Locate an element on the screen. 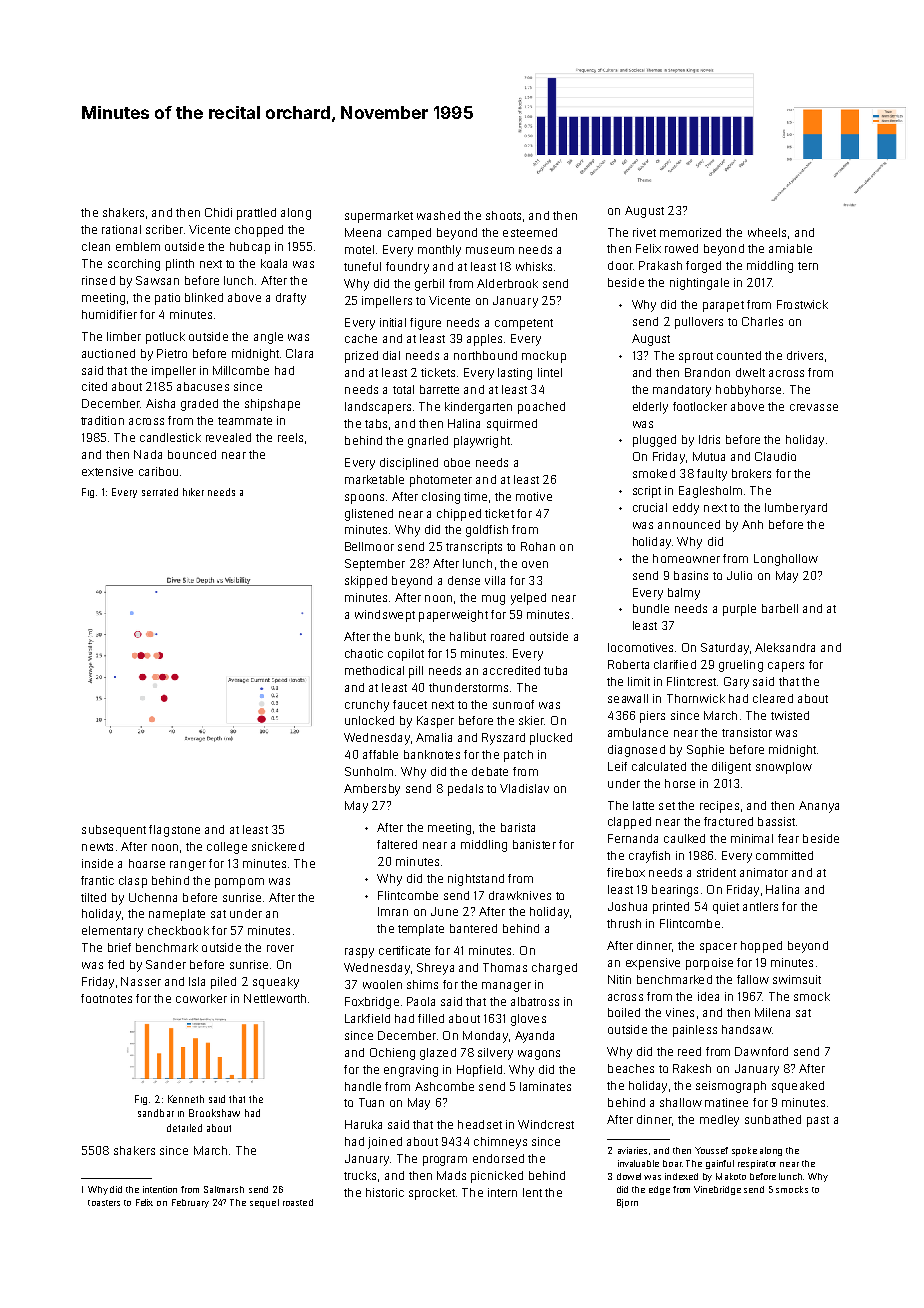  Saltmarsh is located at coordinates (224, 1189).
